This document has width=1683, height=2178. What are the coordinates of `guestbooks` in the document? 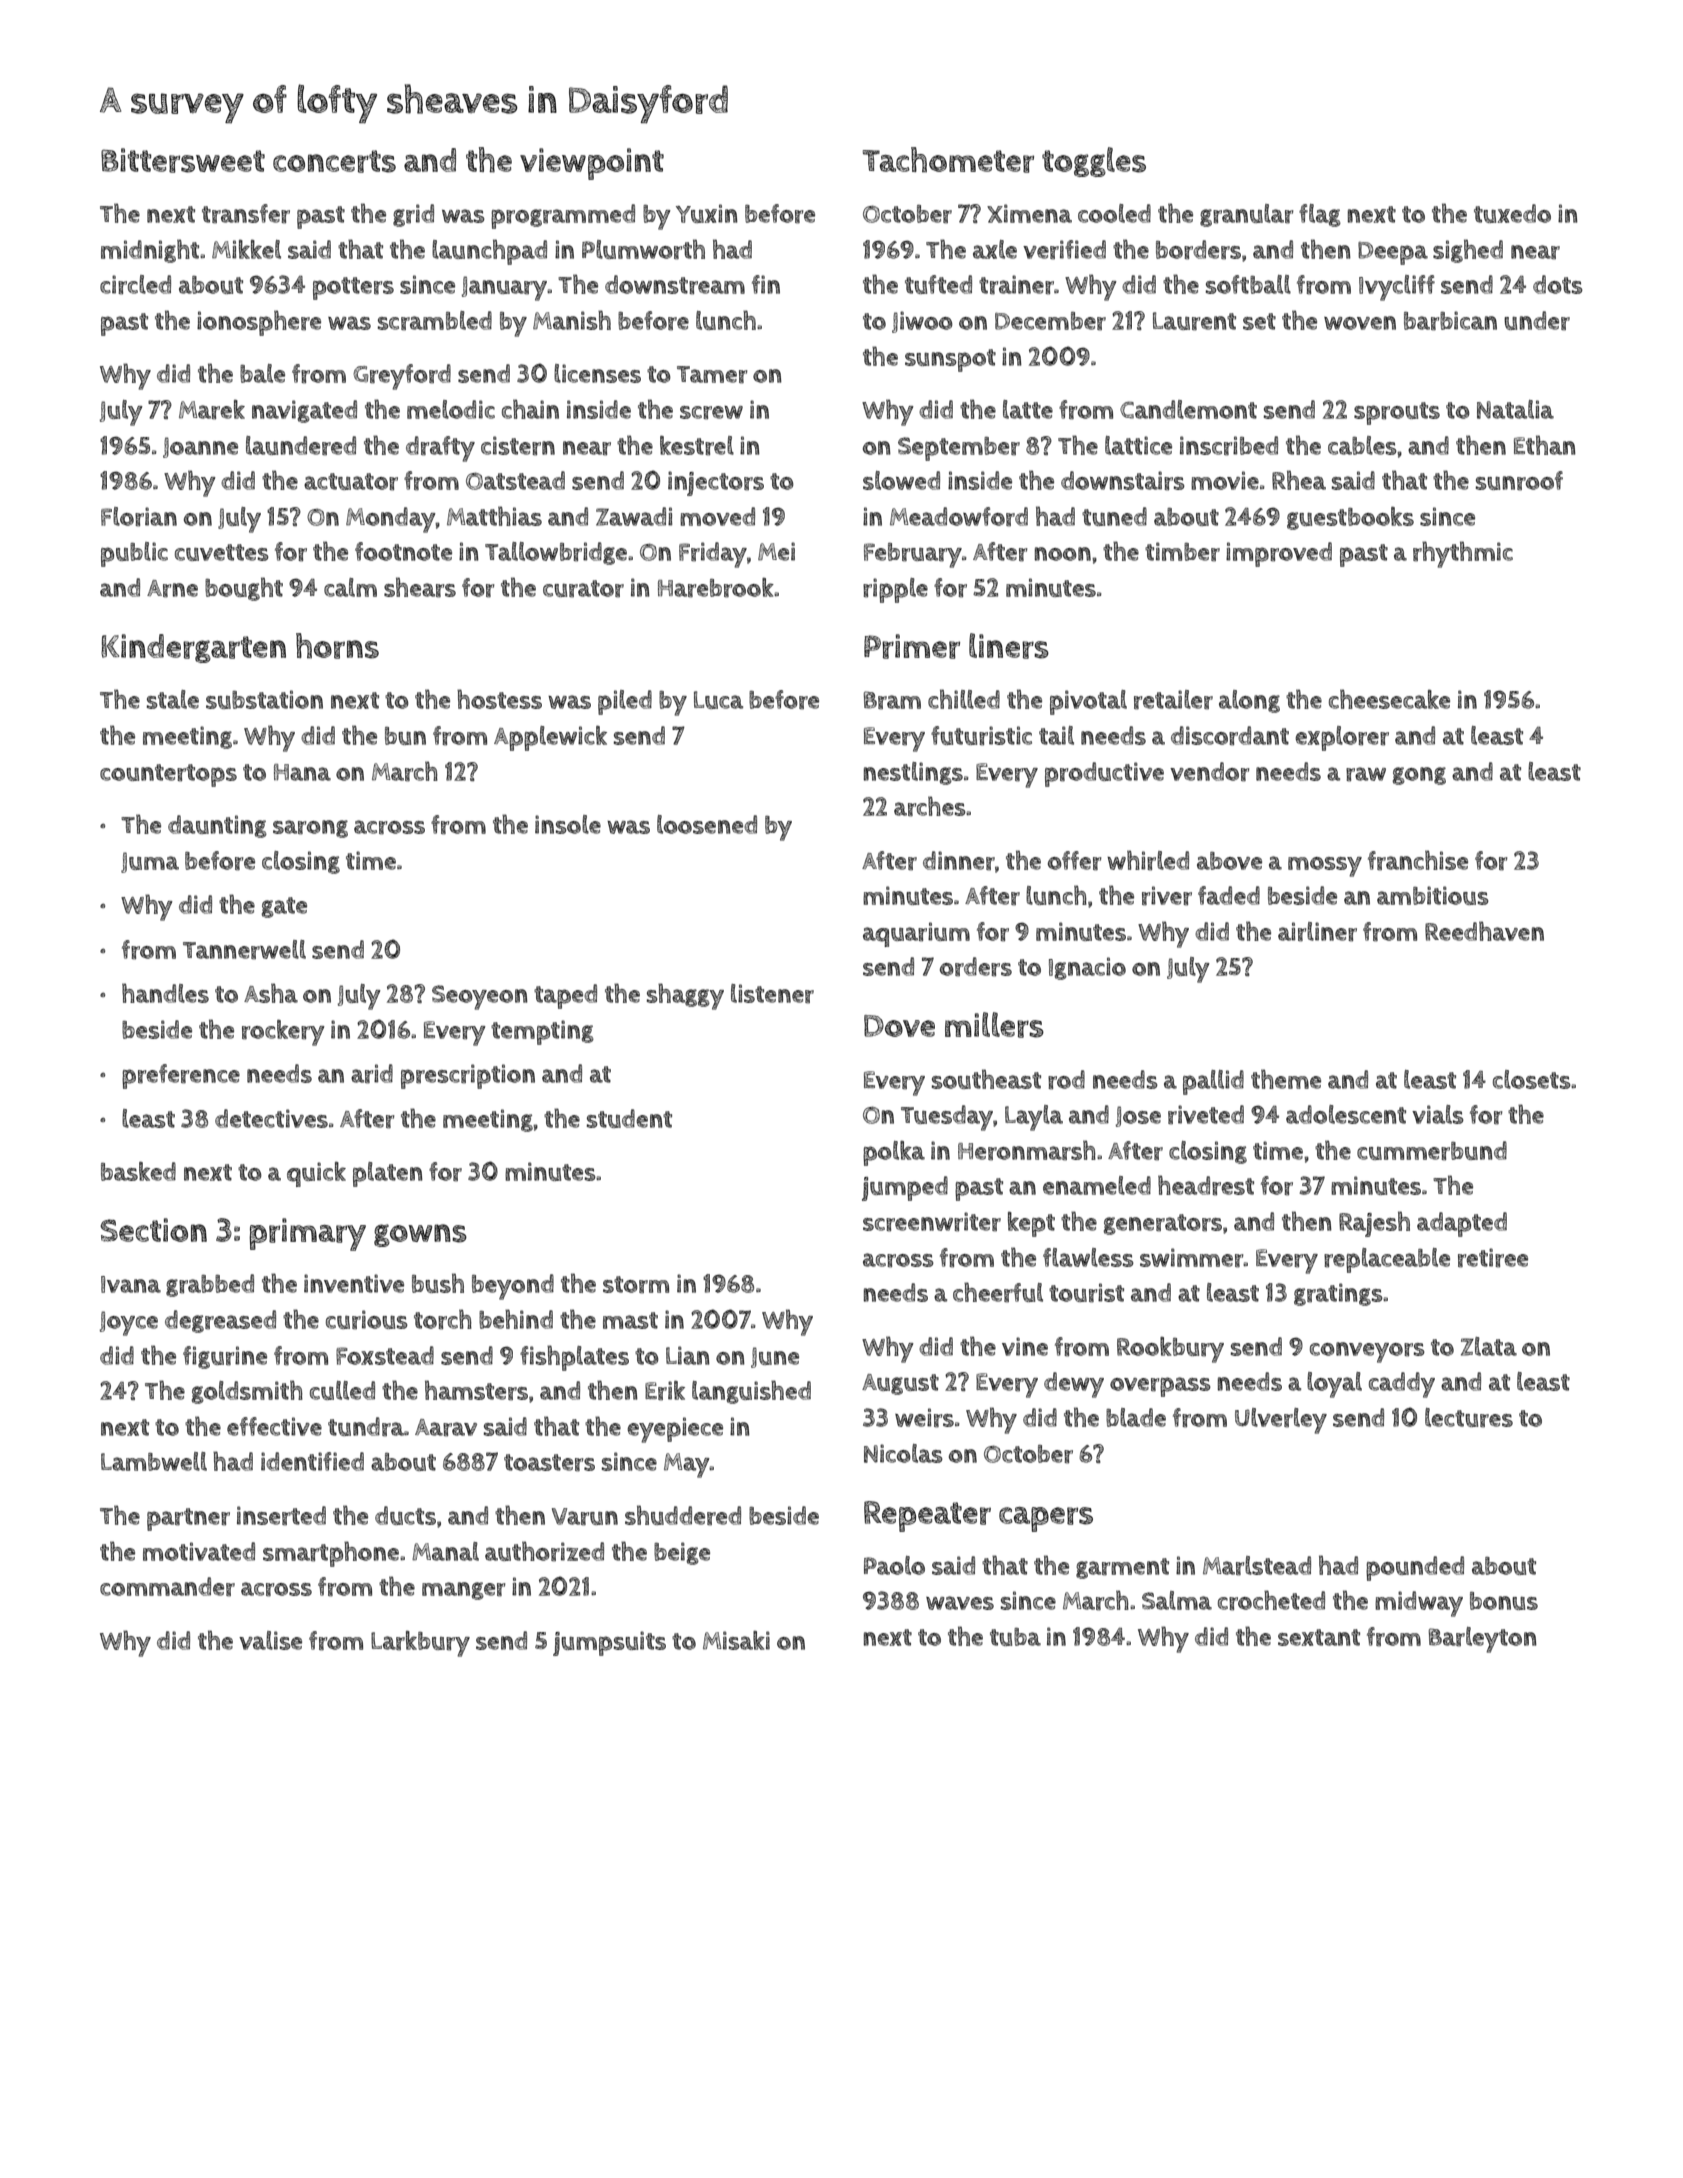 It's located at (1350, 518).
